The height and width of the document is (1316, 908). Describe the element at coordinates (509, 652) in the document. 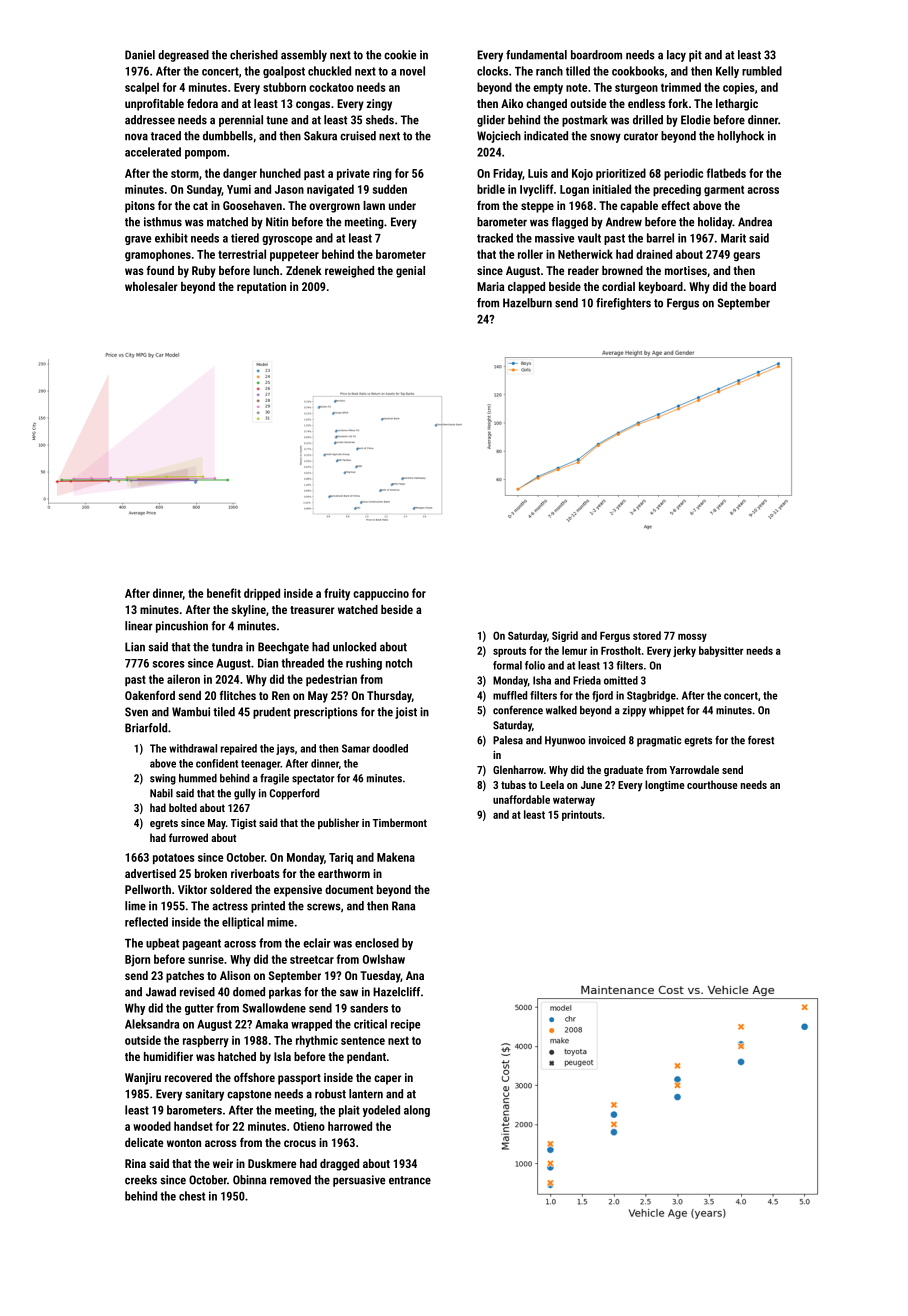

I see `sprouts` at that location.
